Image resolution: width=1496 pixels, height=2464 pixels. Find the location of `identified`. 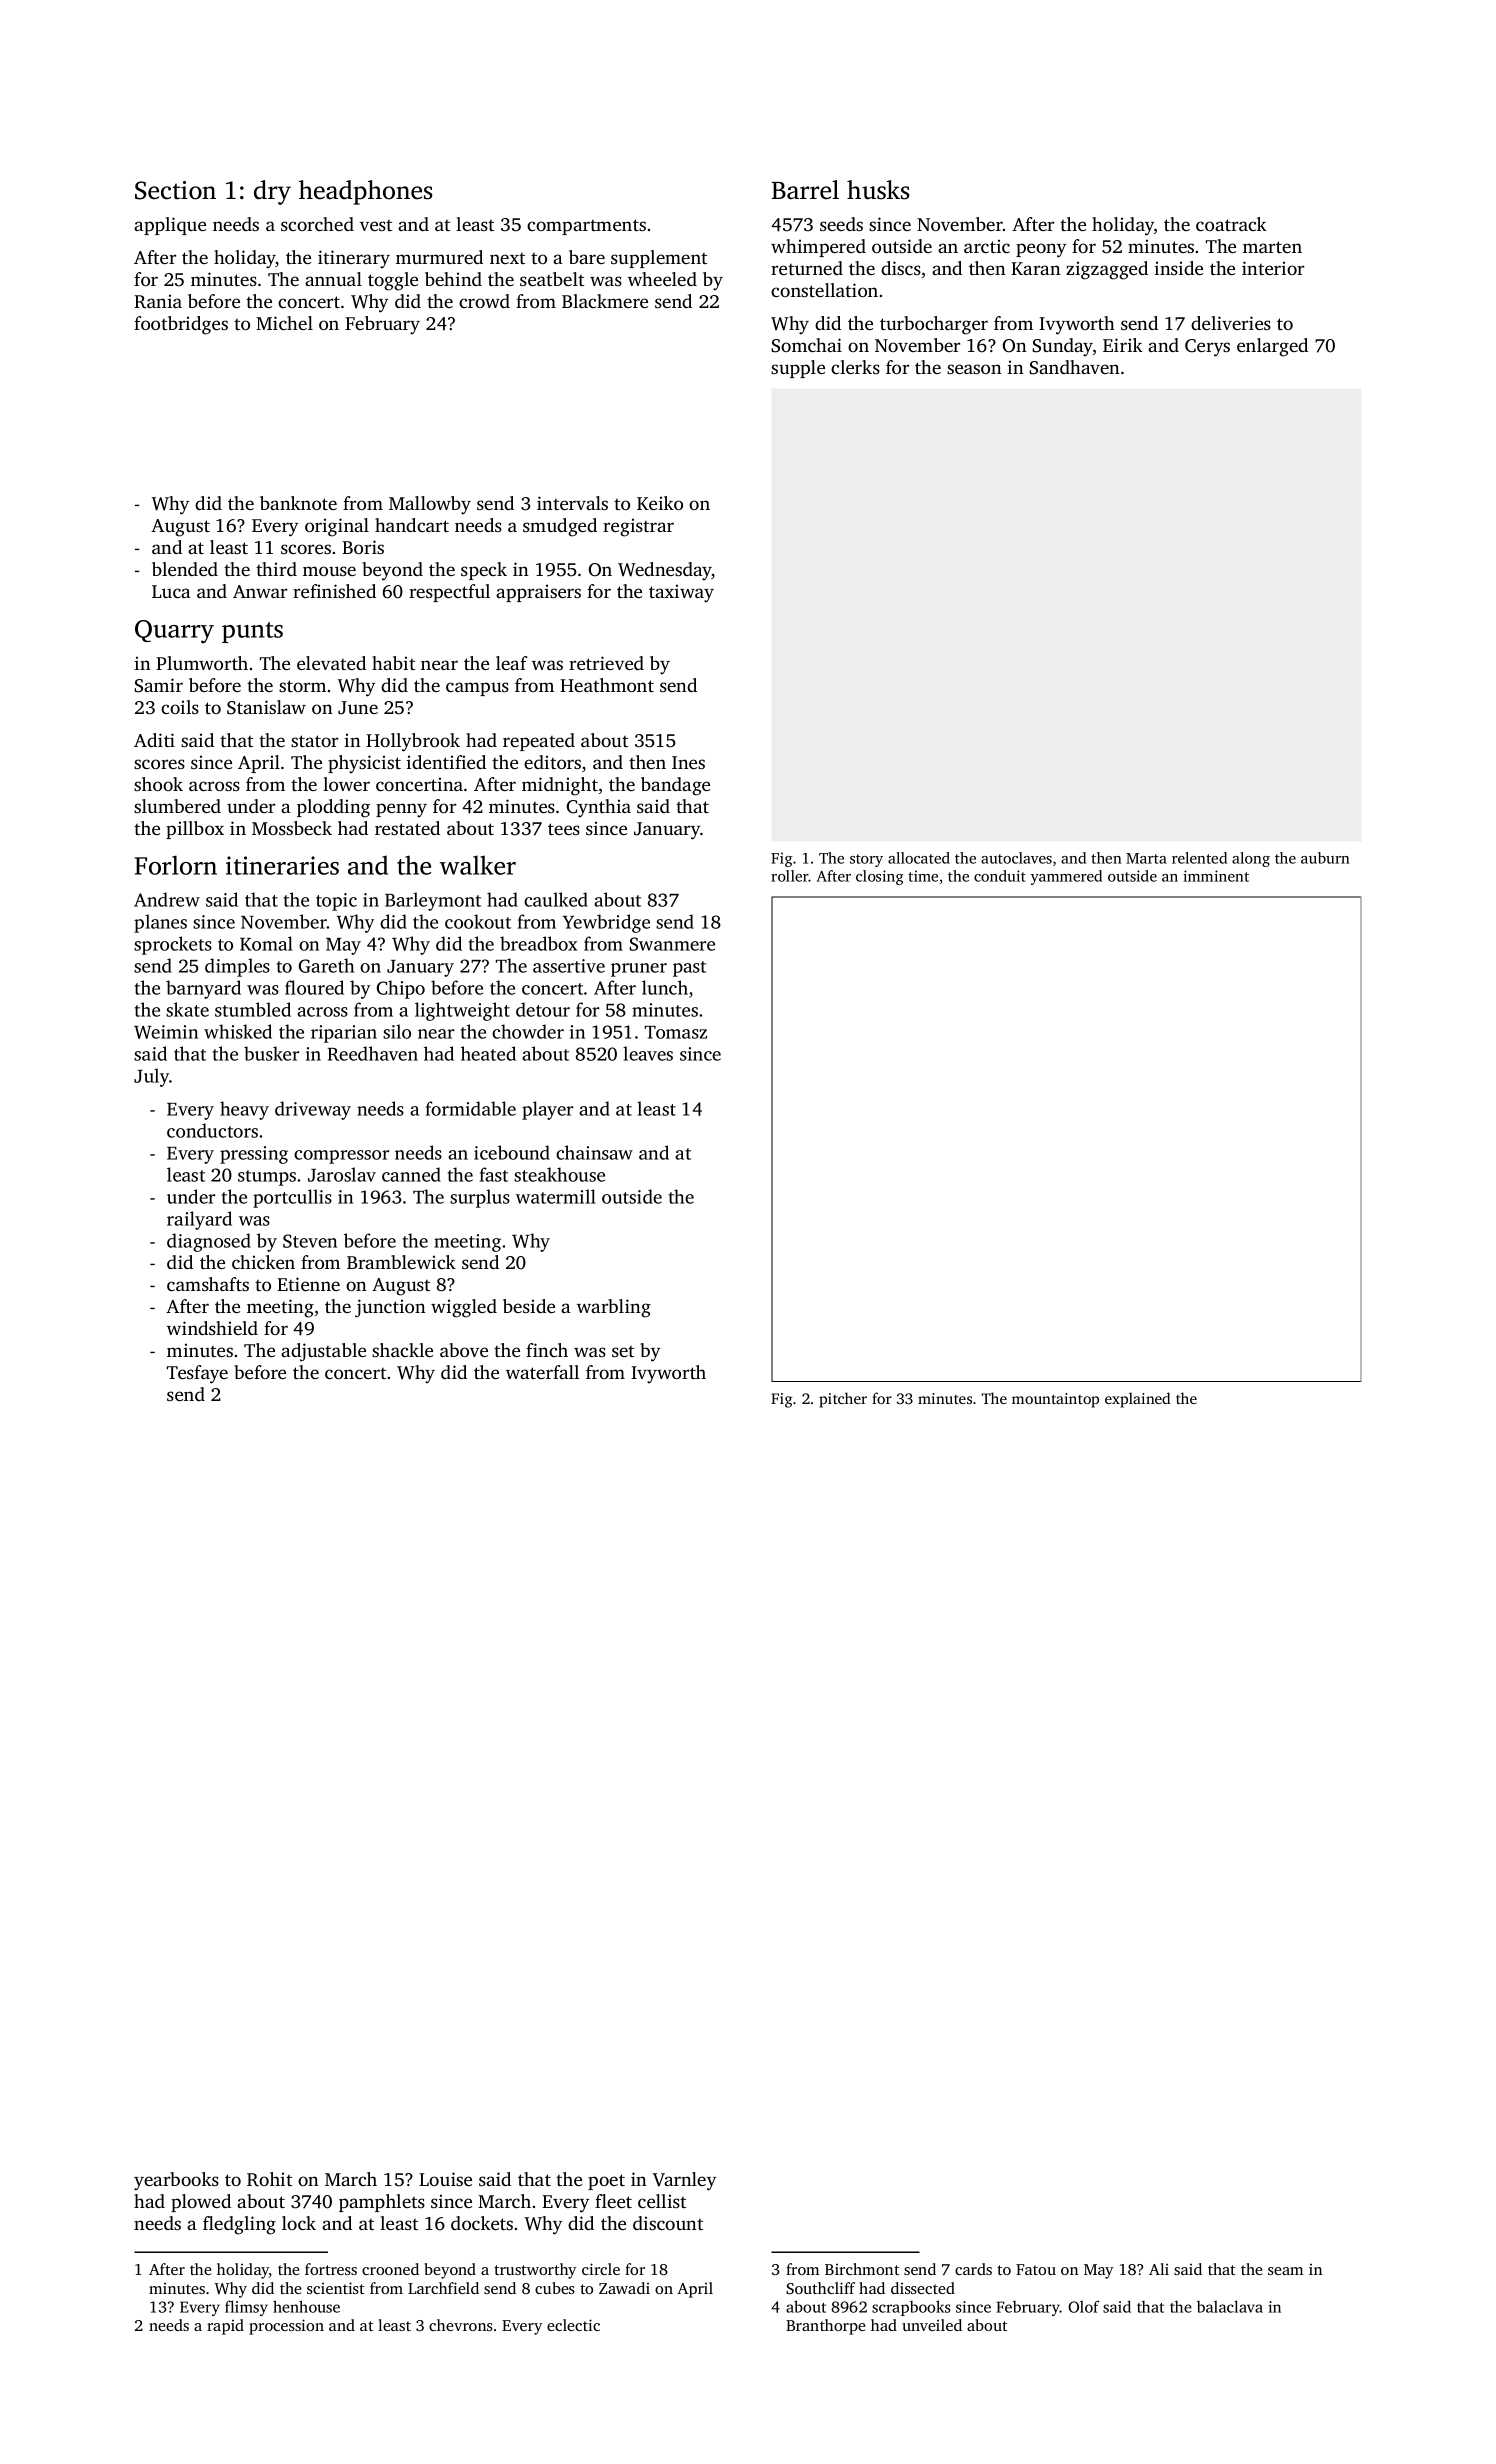

identified is located at coordinates (446, 762).
